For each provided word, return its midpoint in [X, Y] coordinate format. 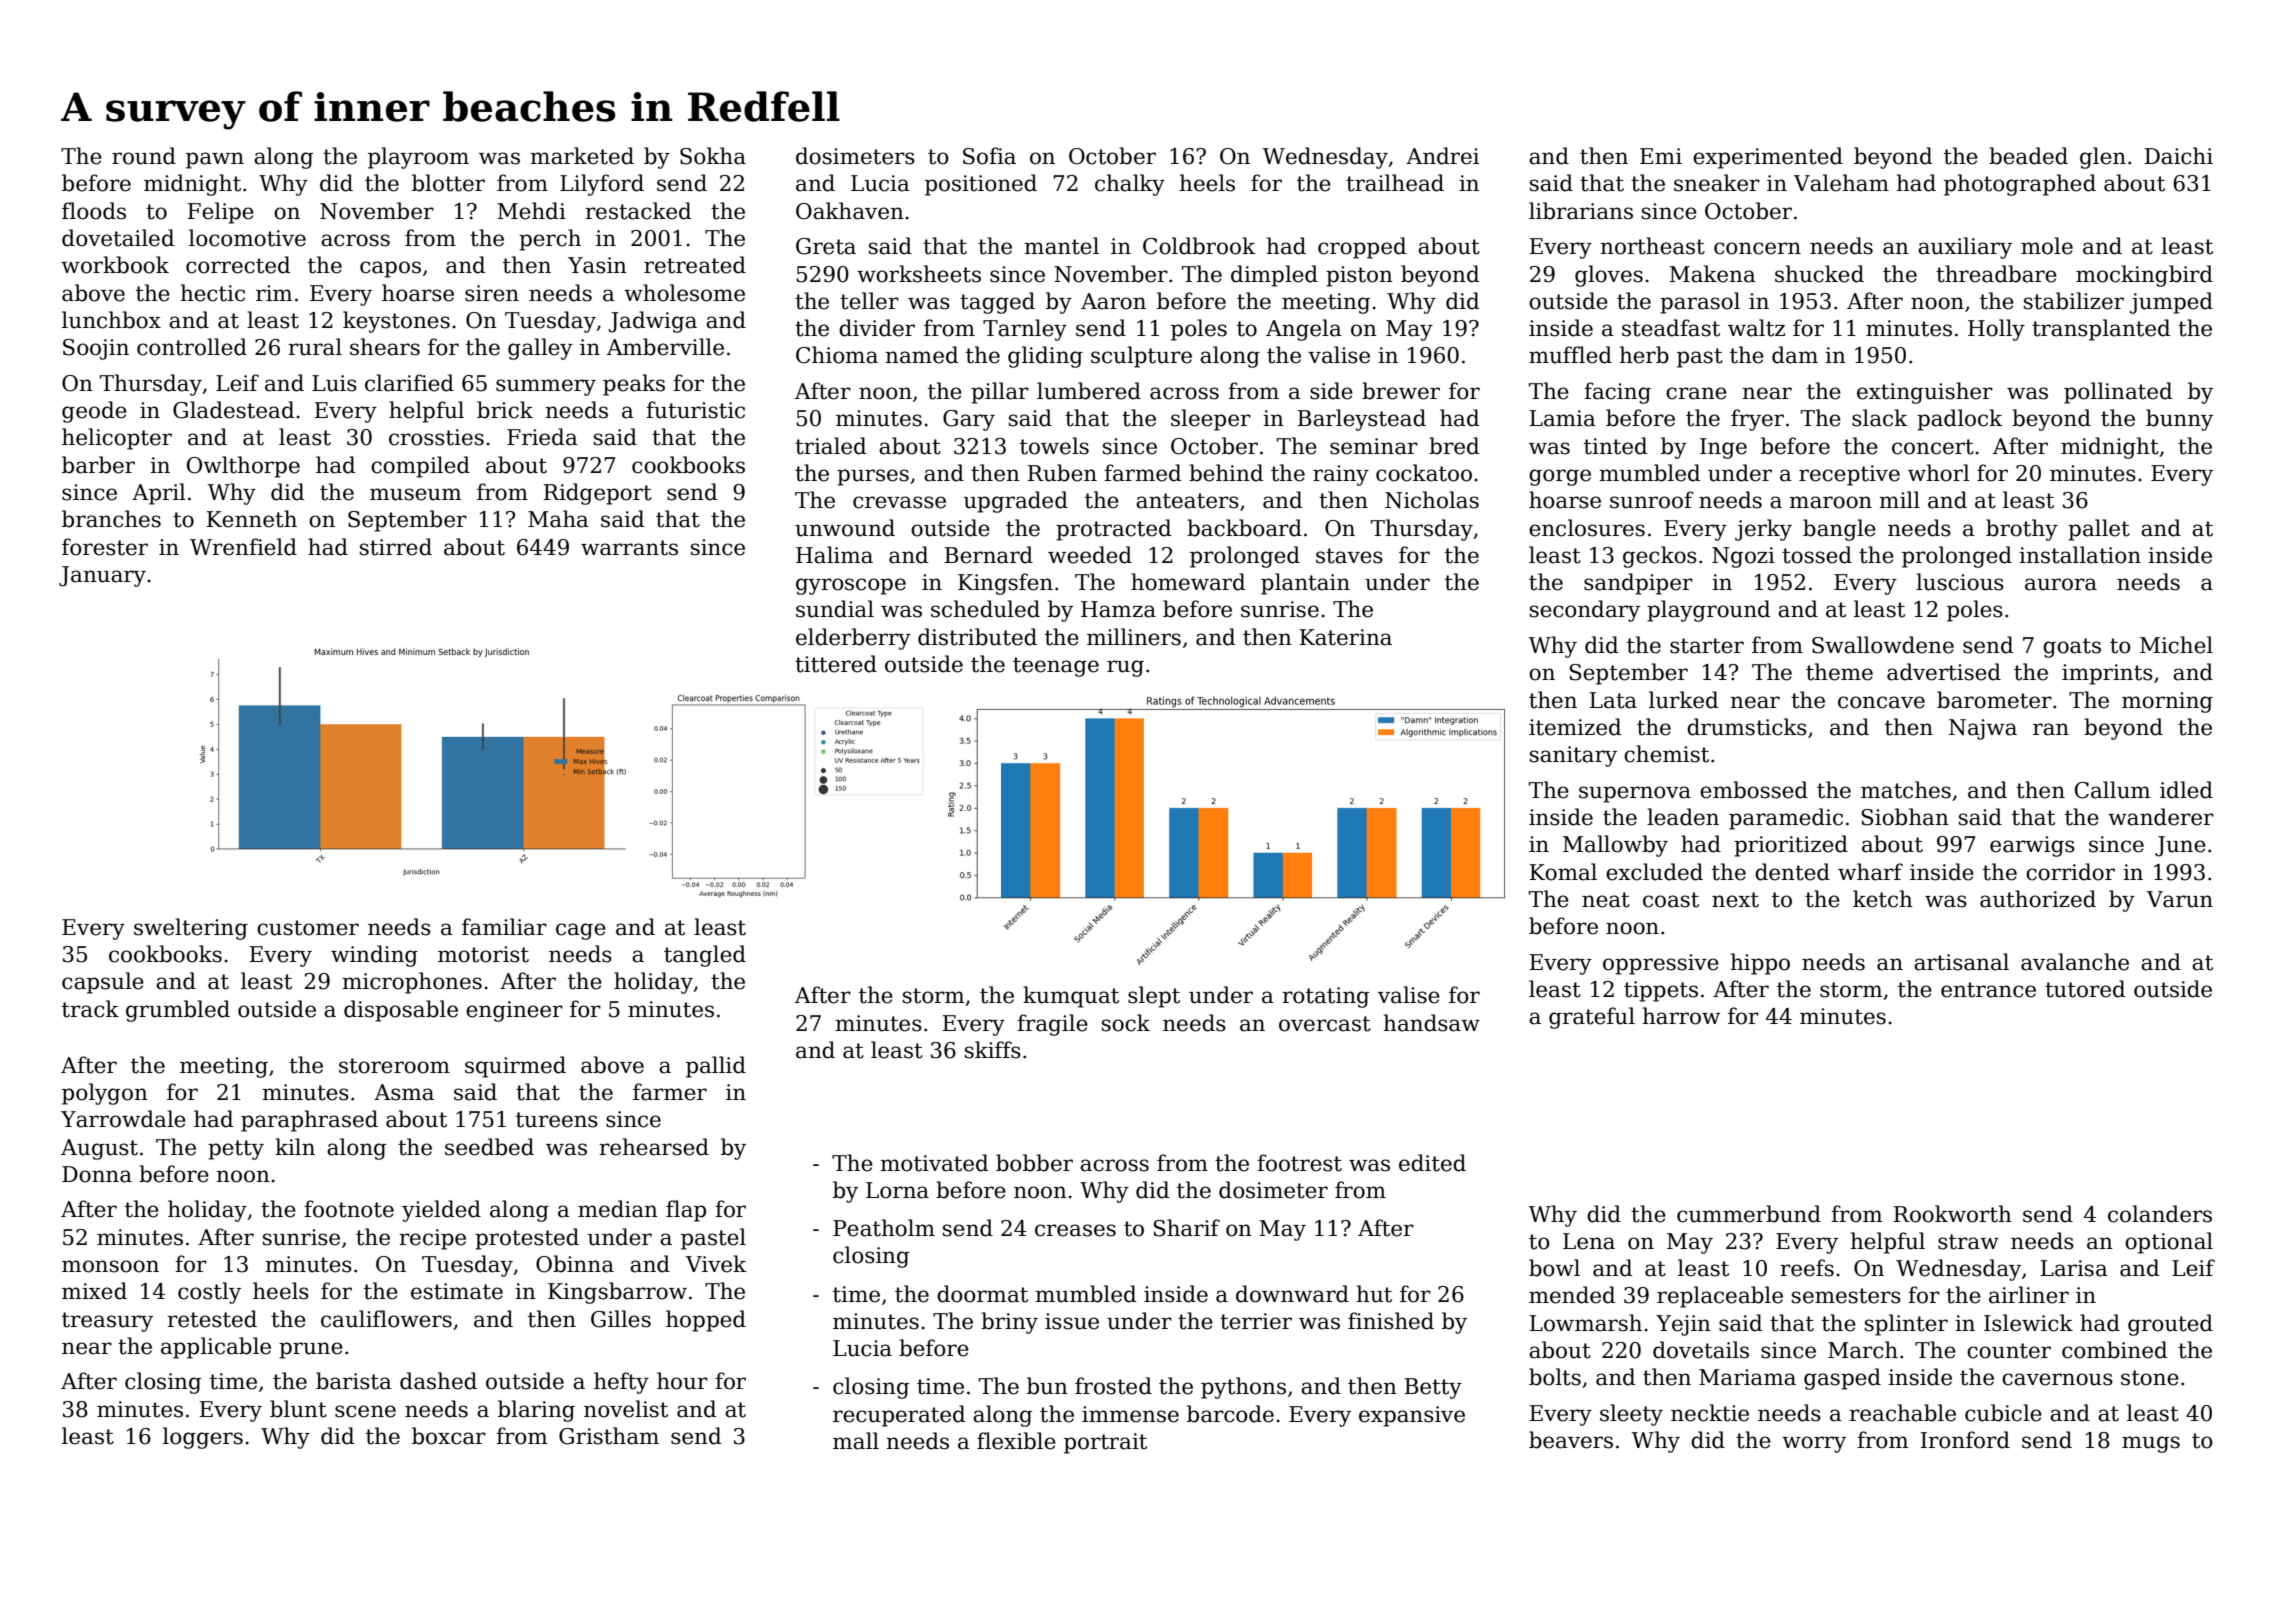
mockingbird [2144, 276]
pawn [215, 160]
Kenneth [252, 519]
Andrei [1442, 156]
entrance [1988, 990]
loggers [203, 1438]
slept [1154, 997]
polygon [105, 1094]
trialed [830, 446]
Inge [1723, 448]
